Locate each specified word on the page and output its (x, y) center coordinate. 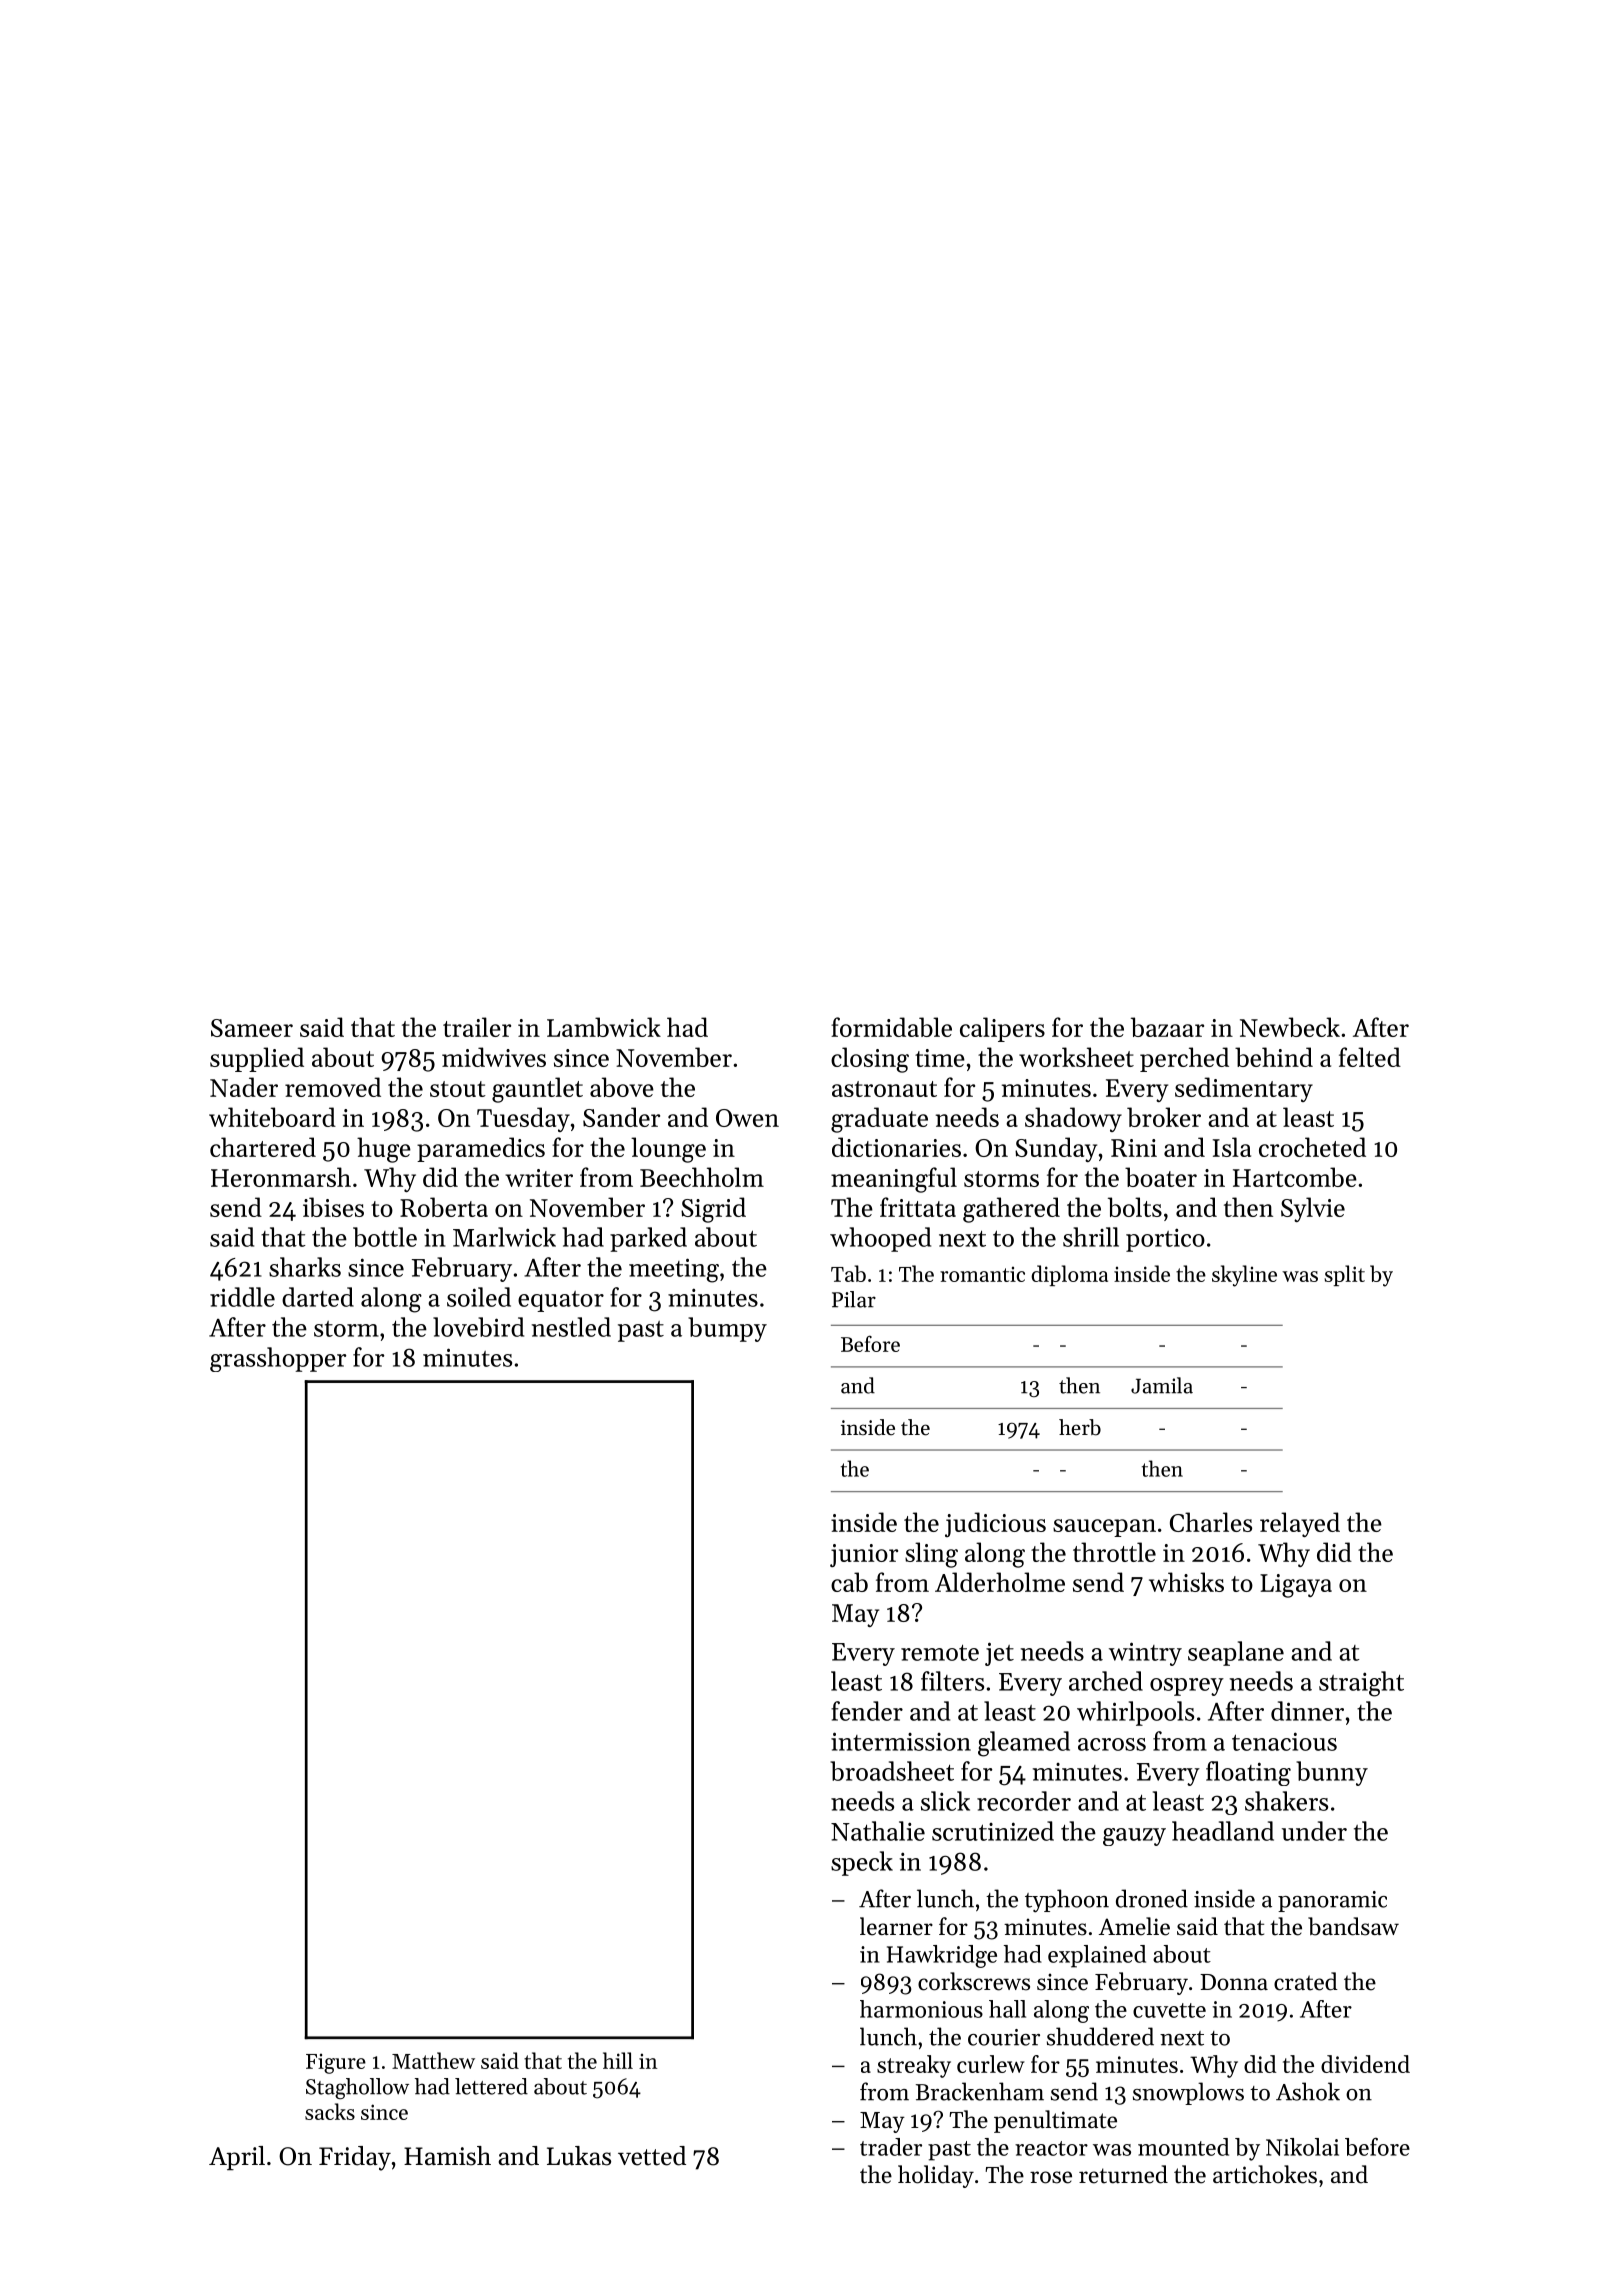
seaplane (1236, 1653)
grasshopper (278, 1359)
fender (867, 1711)
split (1345, 1275)
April (237, 2158)
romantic (982, 1274)
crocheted (1312, 1147)
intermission (901, 1741)
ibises (333, 1207)
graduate (879, 1120)
